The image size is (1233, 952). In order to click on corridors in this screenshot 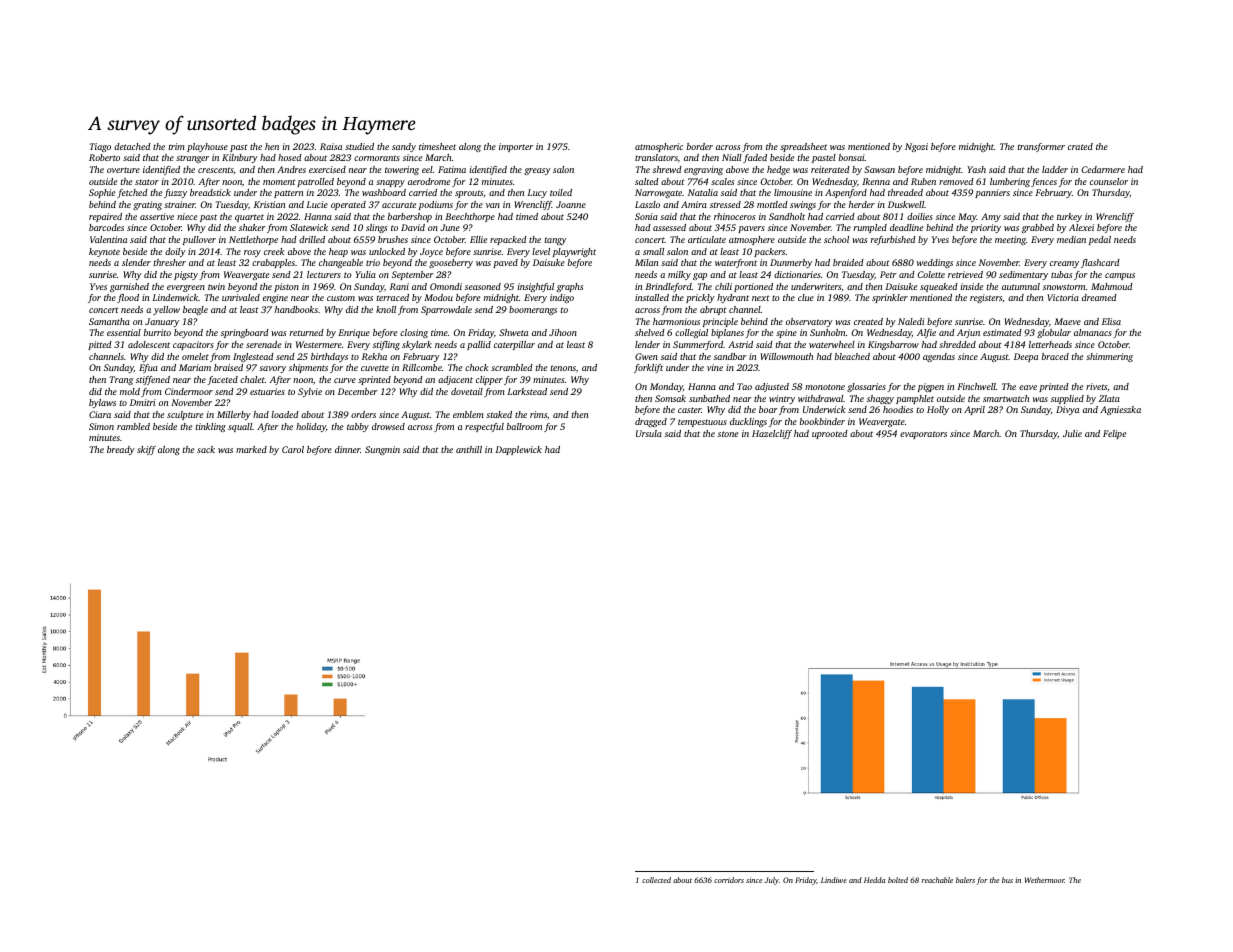, I will do `click(729, 880)`.
